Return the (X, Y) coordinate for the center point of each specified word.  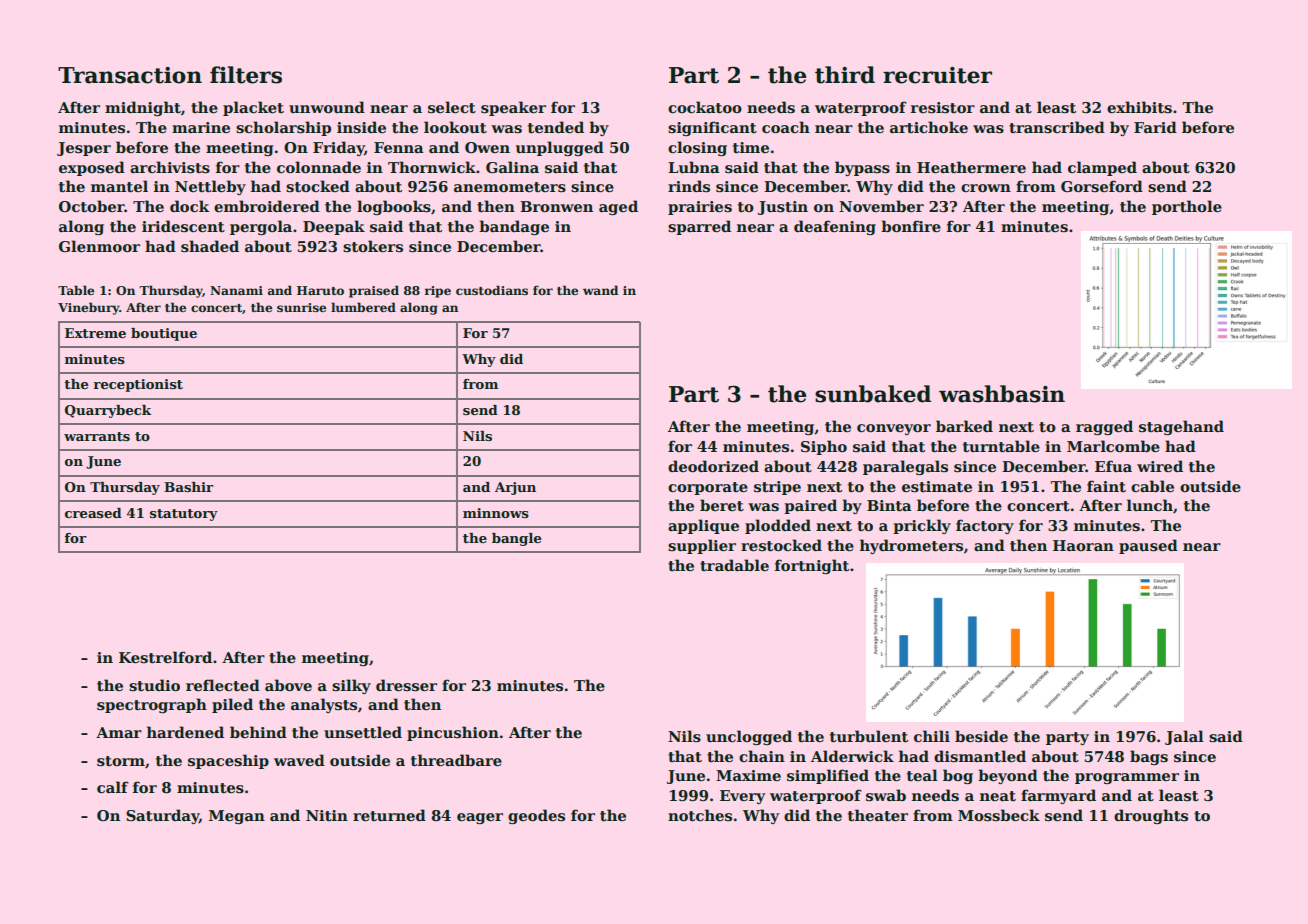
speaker (513, 108)
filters (246, 75)
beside (981, 736)
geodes (536, 816)
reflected (223, 685)
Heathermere (971, 167)
